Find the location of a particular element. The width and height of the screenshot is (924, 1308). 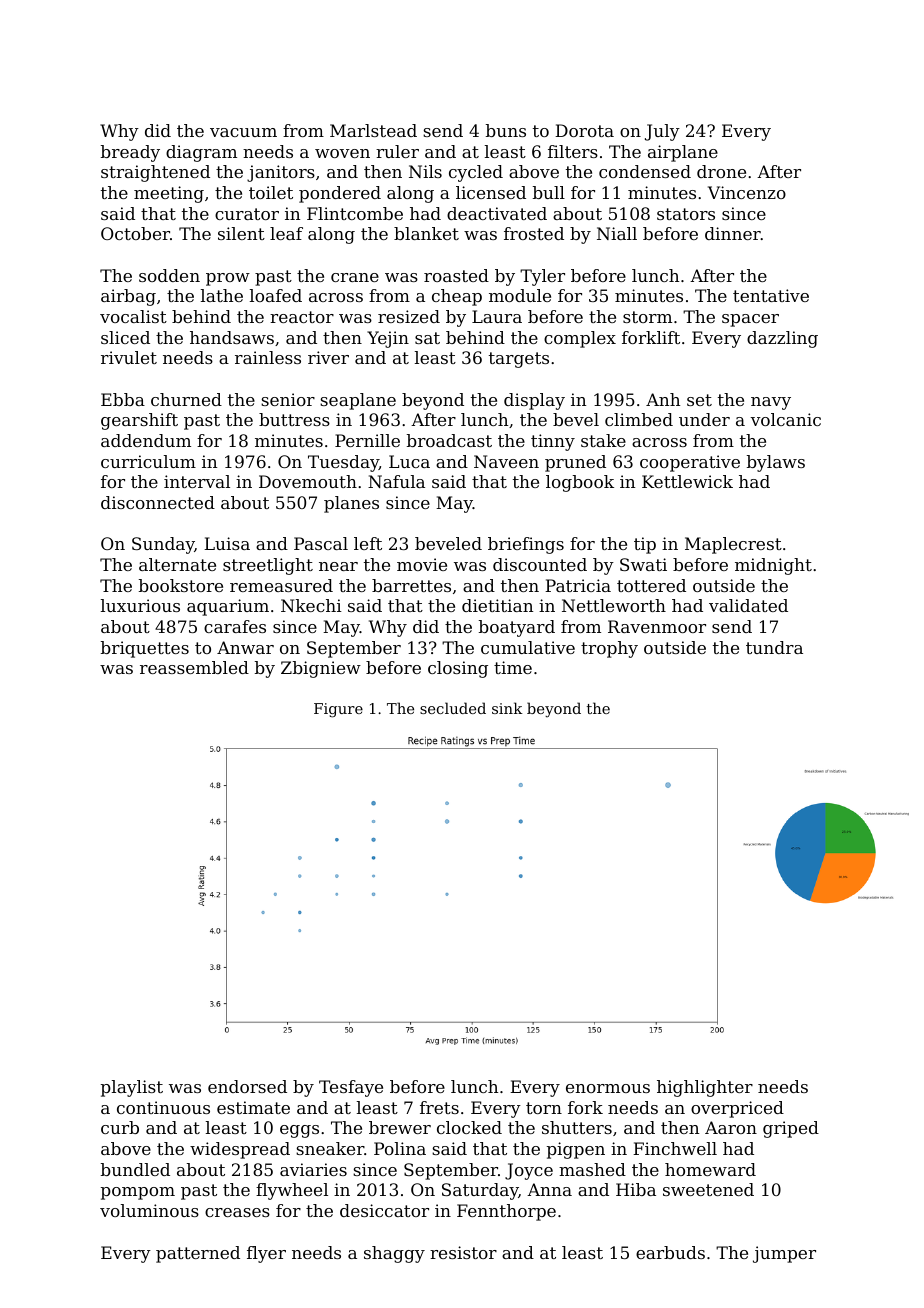

validated is located at coordinates (748, 605).
